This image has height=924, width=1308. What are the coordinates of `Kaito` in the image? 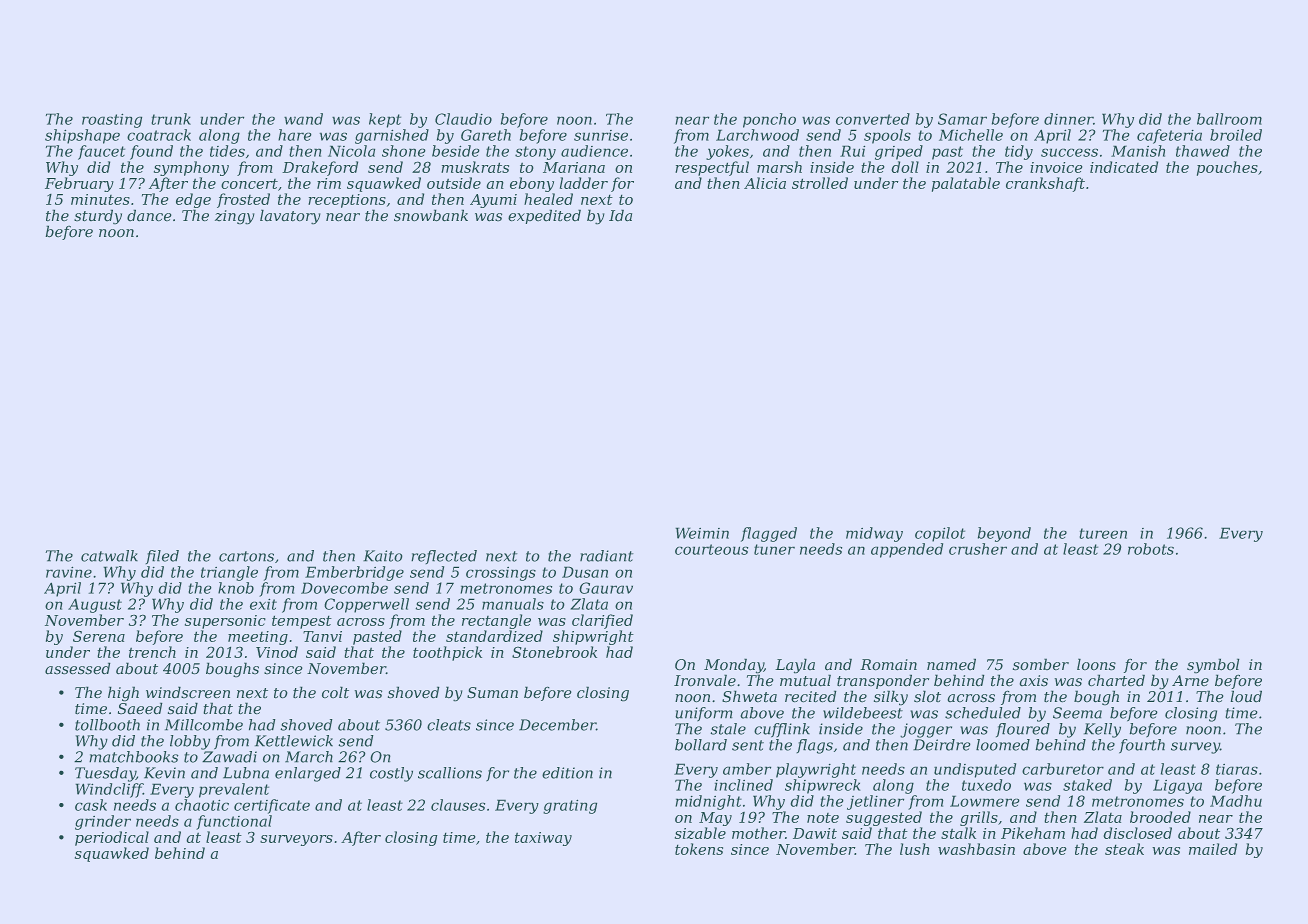 It's located at (382, 556).
